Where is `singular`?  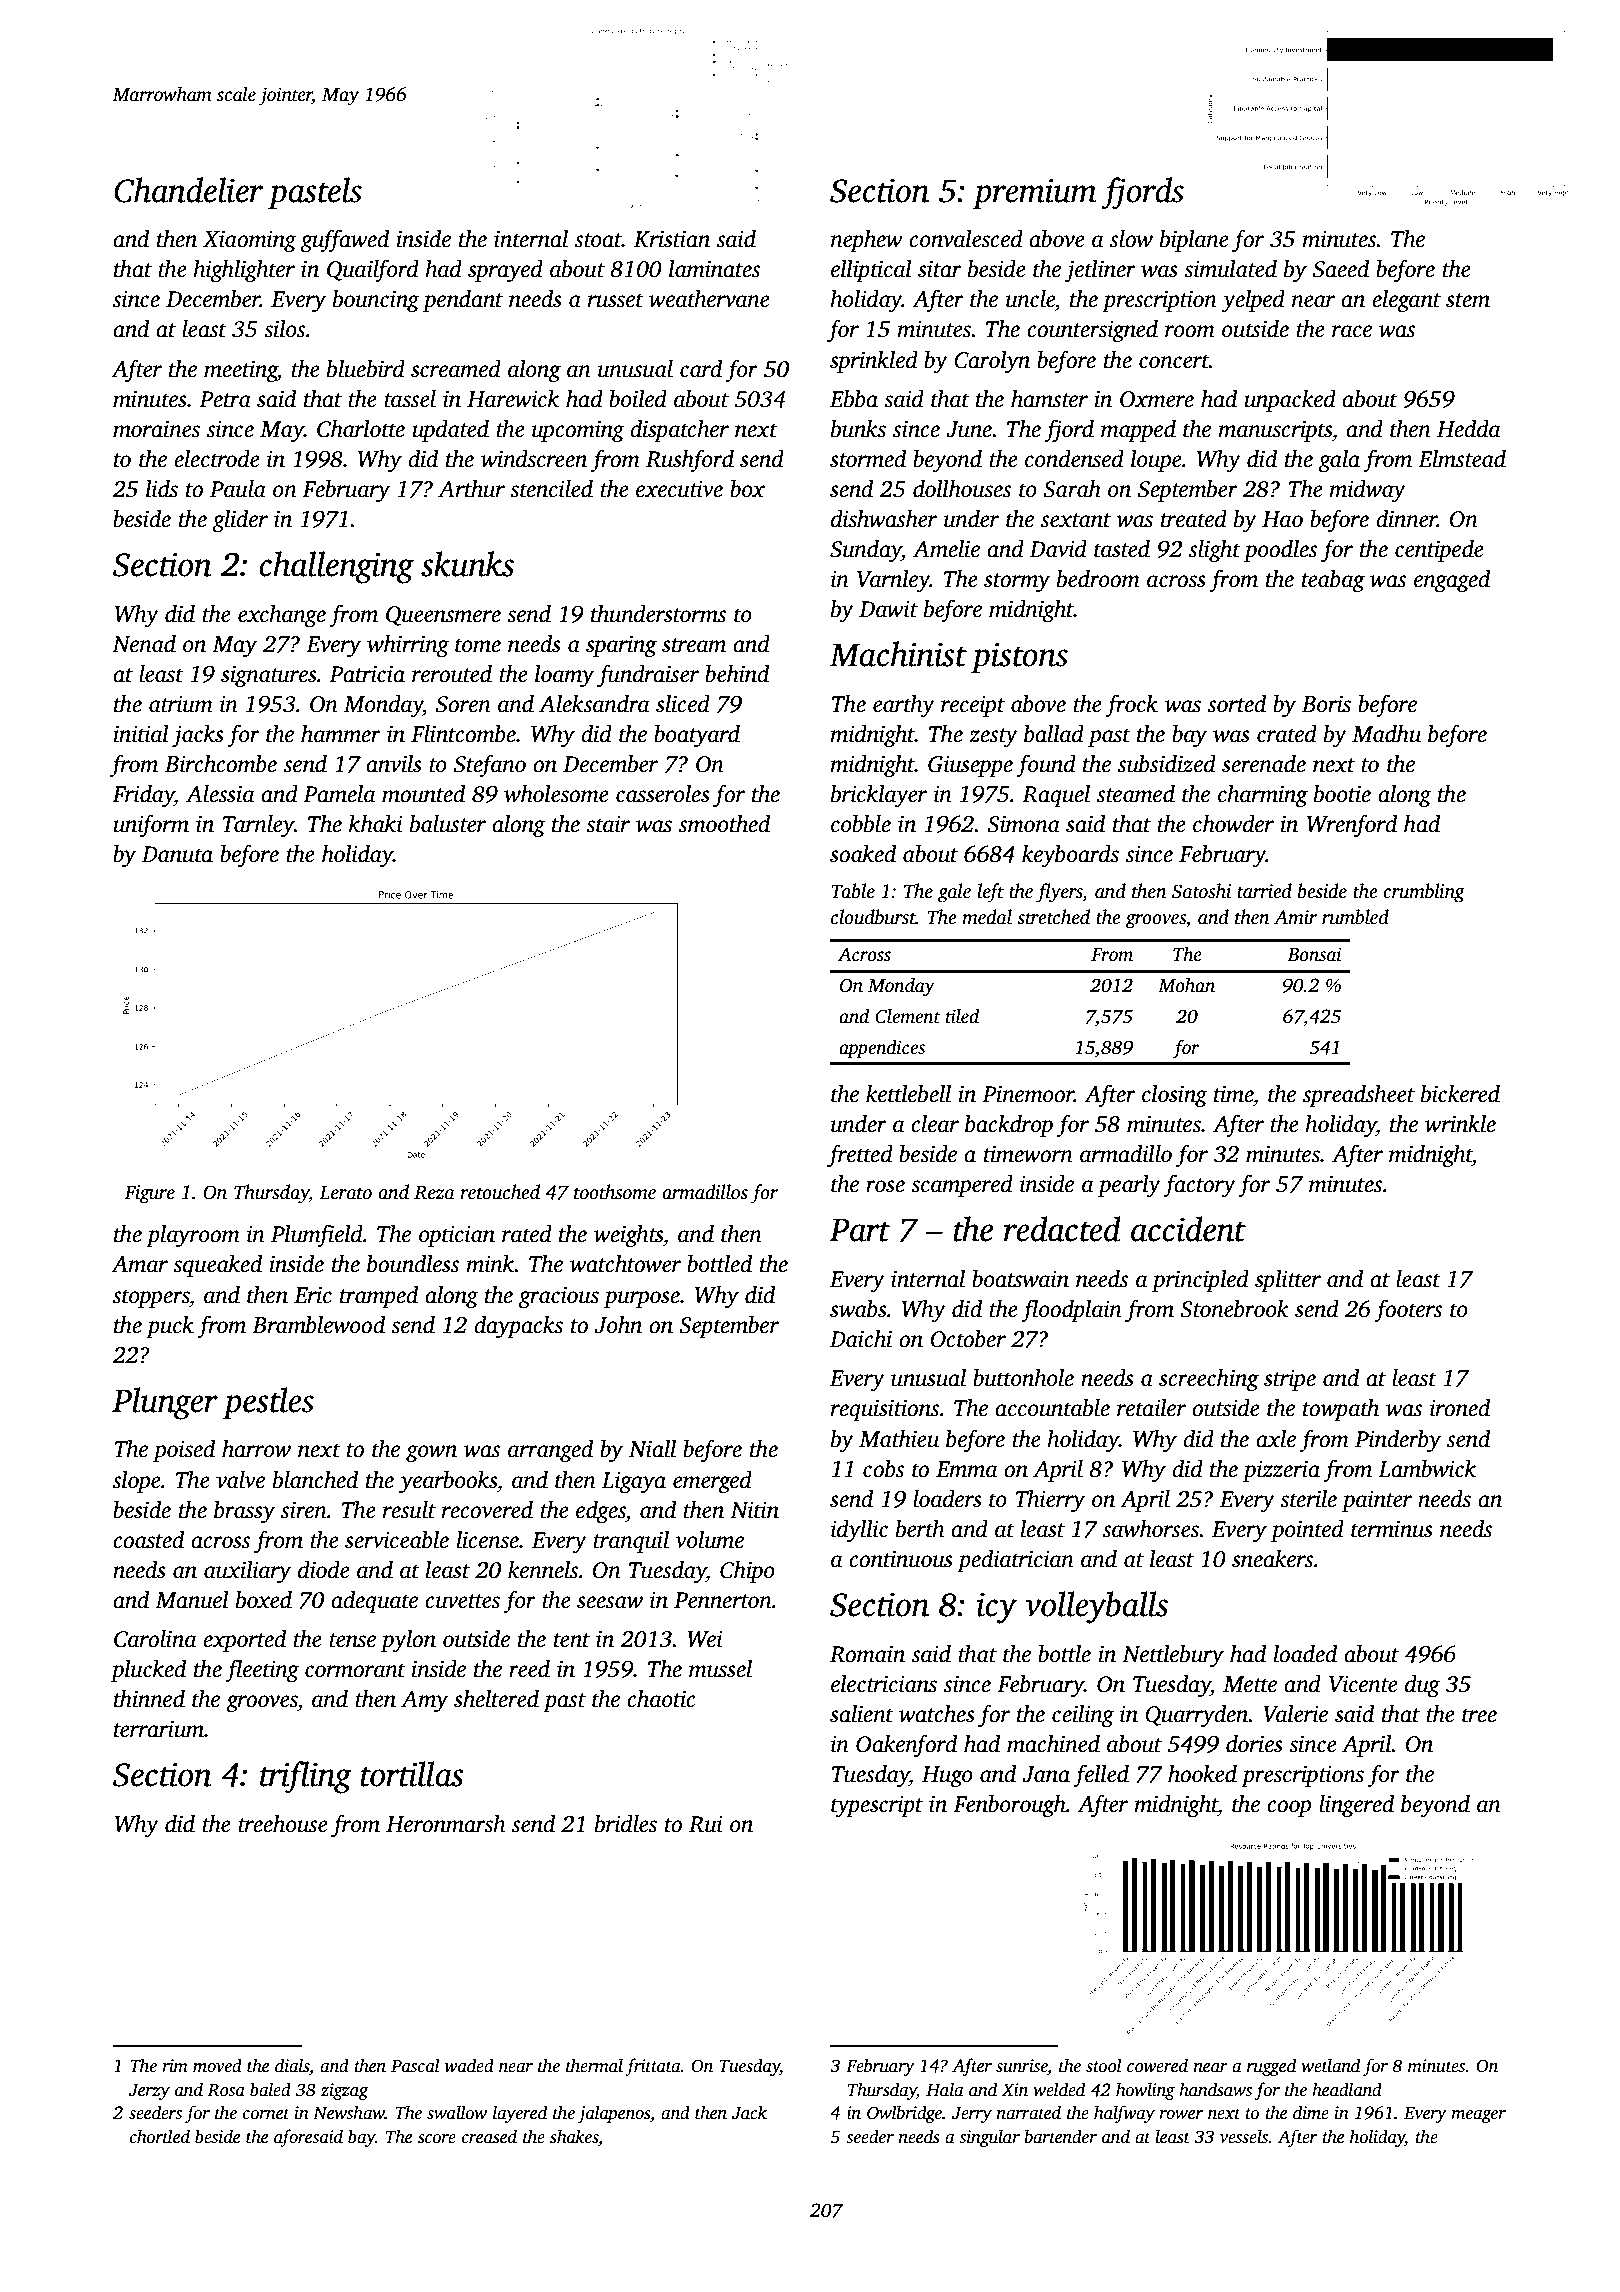
singular is located at coordinates (989, 2138).
